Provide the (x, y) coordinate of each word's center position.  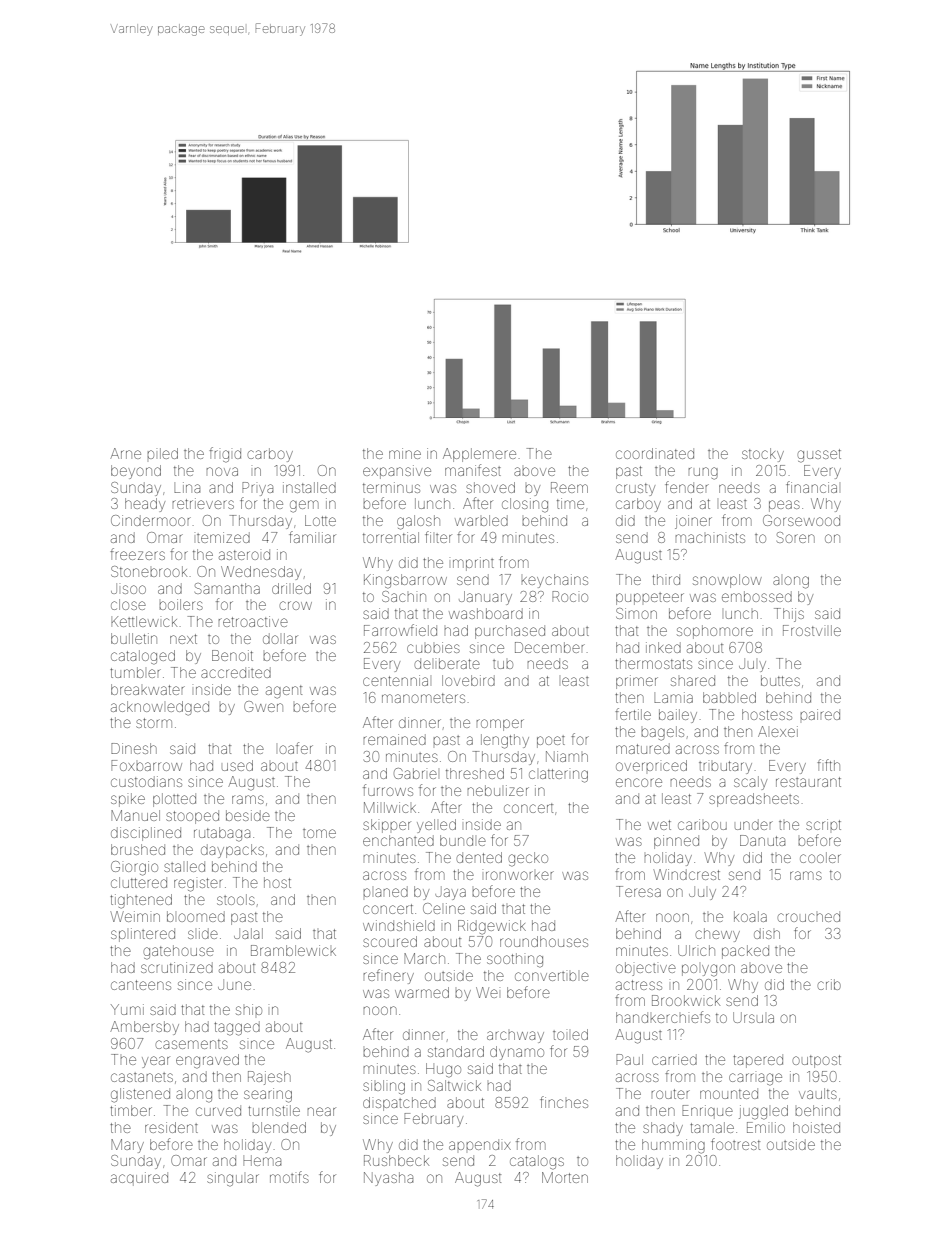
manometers (423, 698)
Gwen (263, 706)
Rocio (570, 596)
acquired (139, 1179)
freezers (137, 554)
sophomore (715, 632)
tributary (725, 767)
